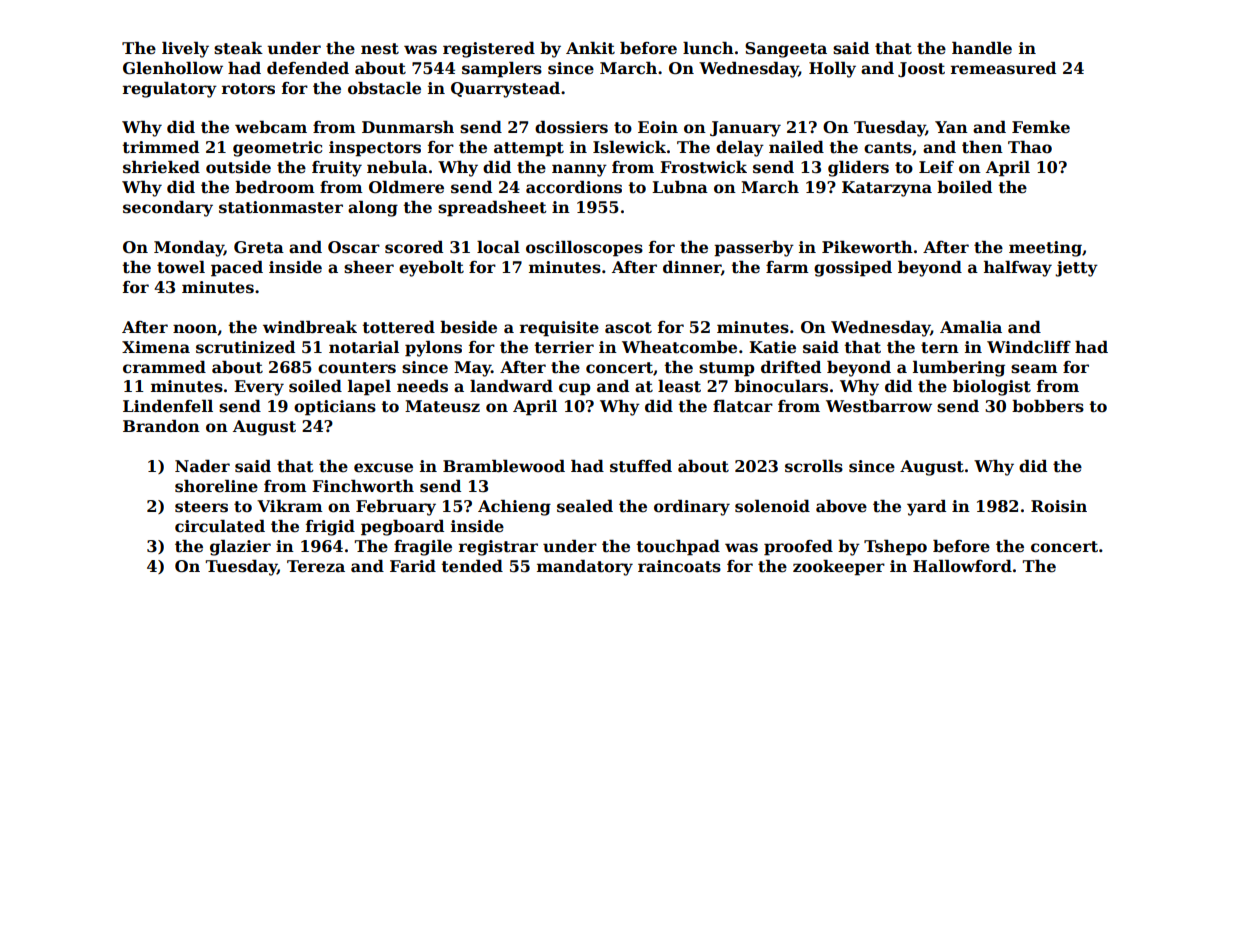  What do you see at coordinates (692, 268) in the page?
I see `dinner` at bounding box center [692, 268].
